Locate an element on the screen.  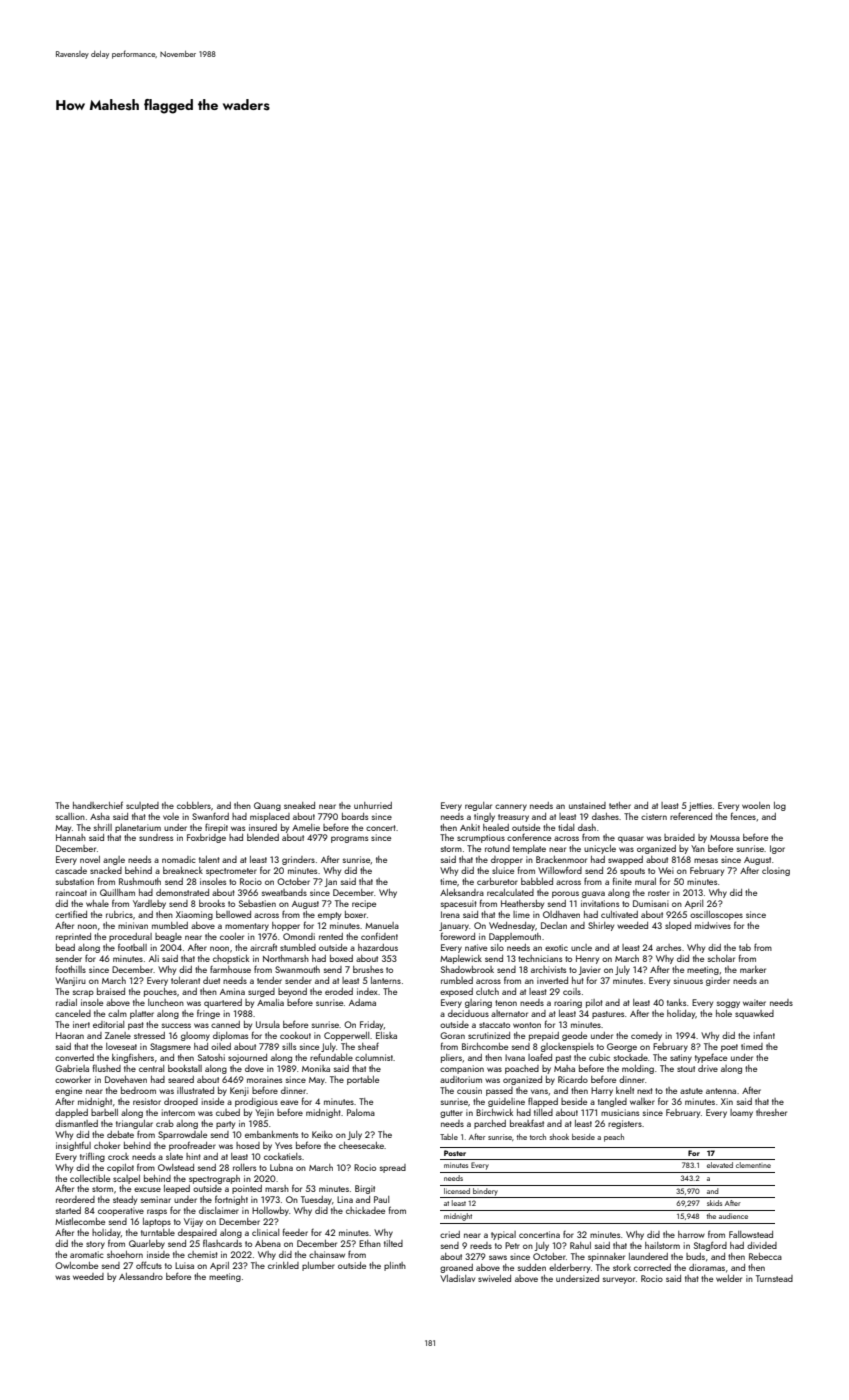
Vladislav is located at coordinates (457, 1278).
